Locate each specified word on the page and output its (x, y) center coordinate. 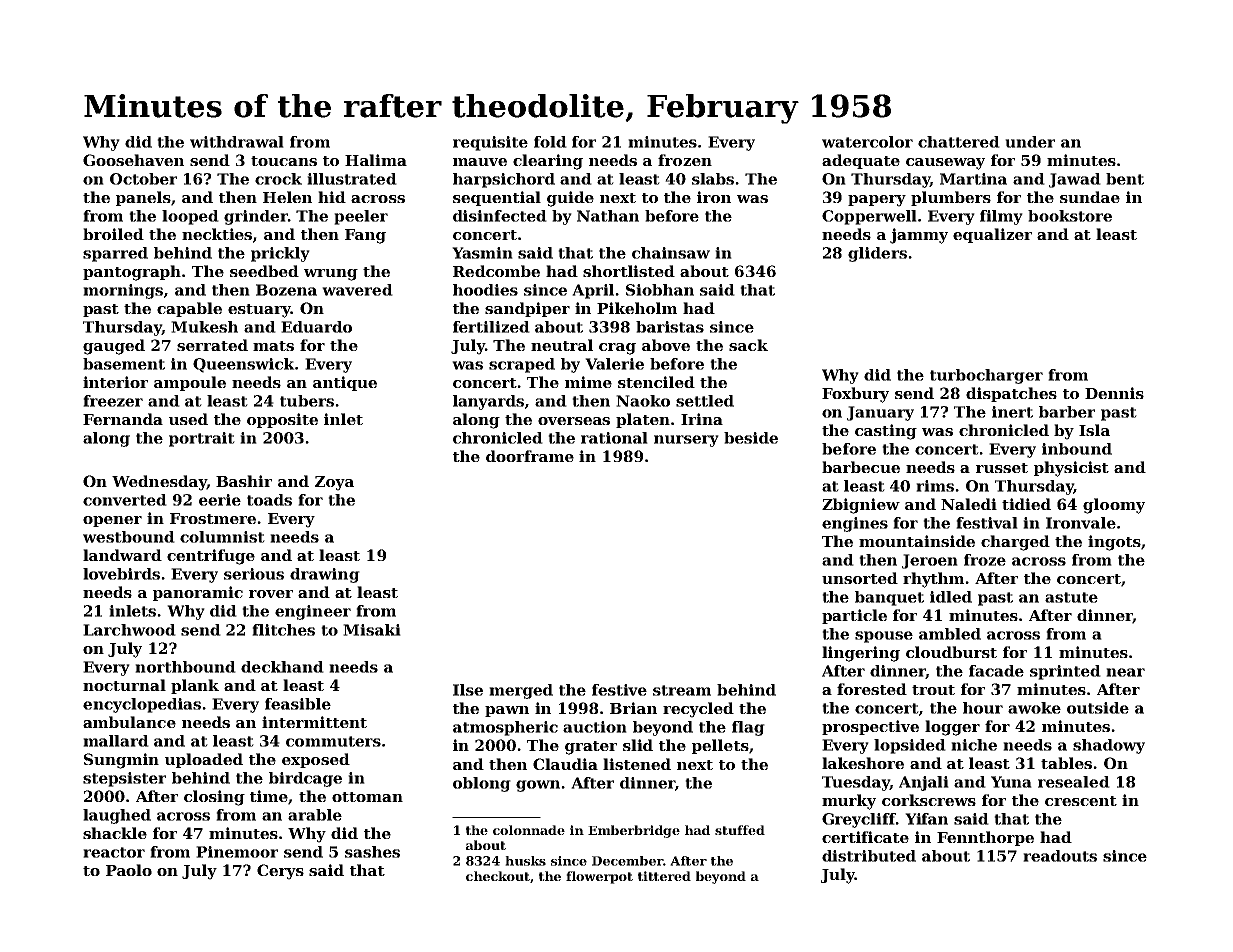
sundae (1090, 197)
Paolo (129, 870)
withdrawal (237, 142)
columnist (222, 537)
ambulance (129, 722)
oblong (482, 784)
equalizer (992, 235)
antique (345, 383)
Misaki (372, 630)
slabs (713, 179)
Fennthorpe (985, 838)
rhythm (934, 580)
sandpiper (527, 309)
